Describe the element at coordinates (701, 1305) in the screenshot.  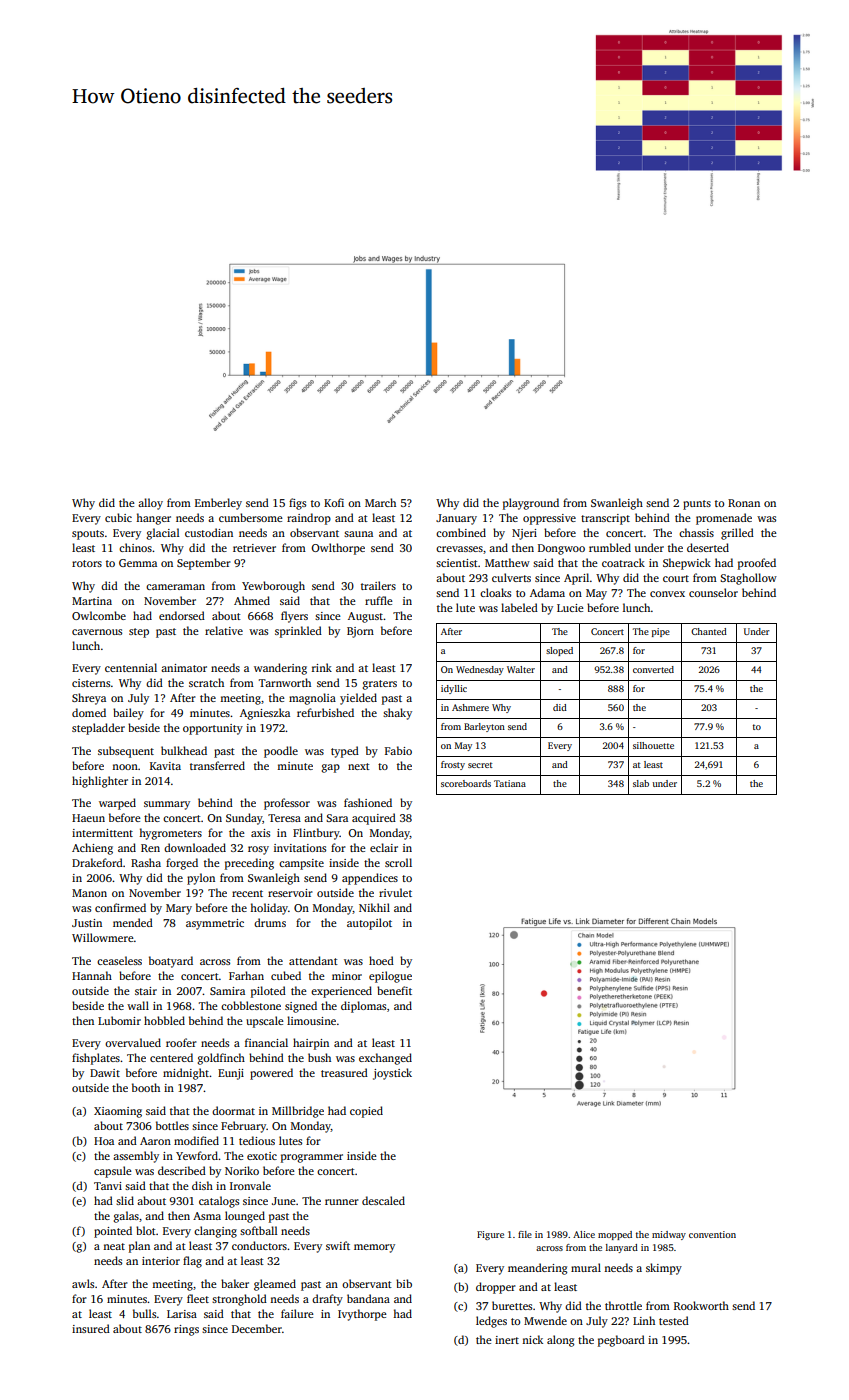
I see `Rookworth` at that location.
